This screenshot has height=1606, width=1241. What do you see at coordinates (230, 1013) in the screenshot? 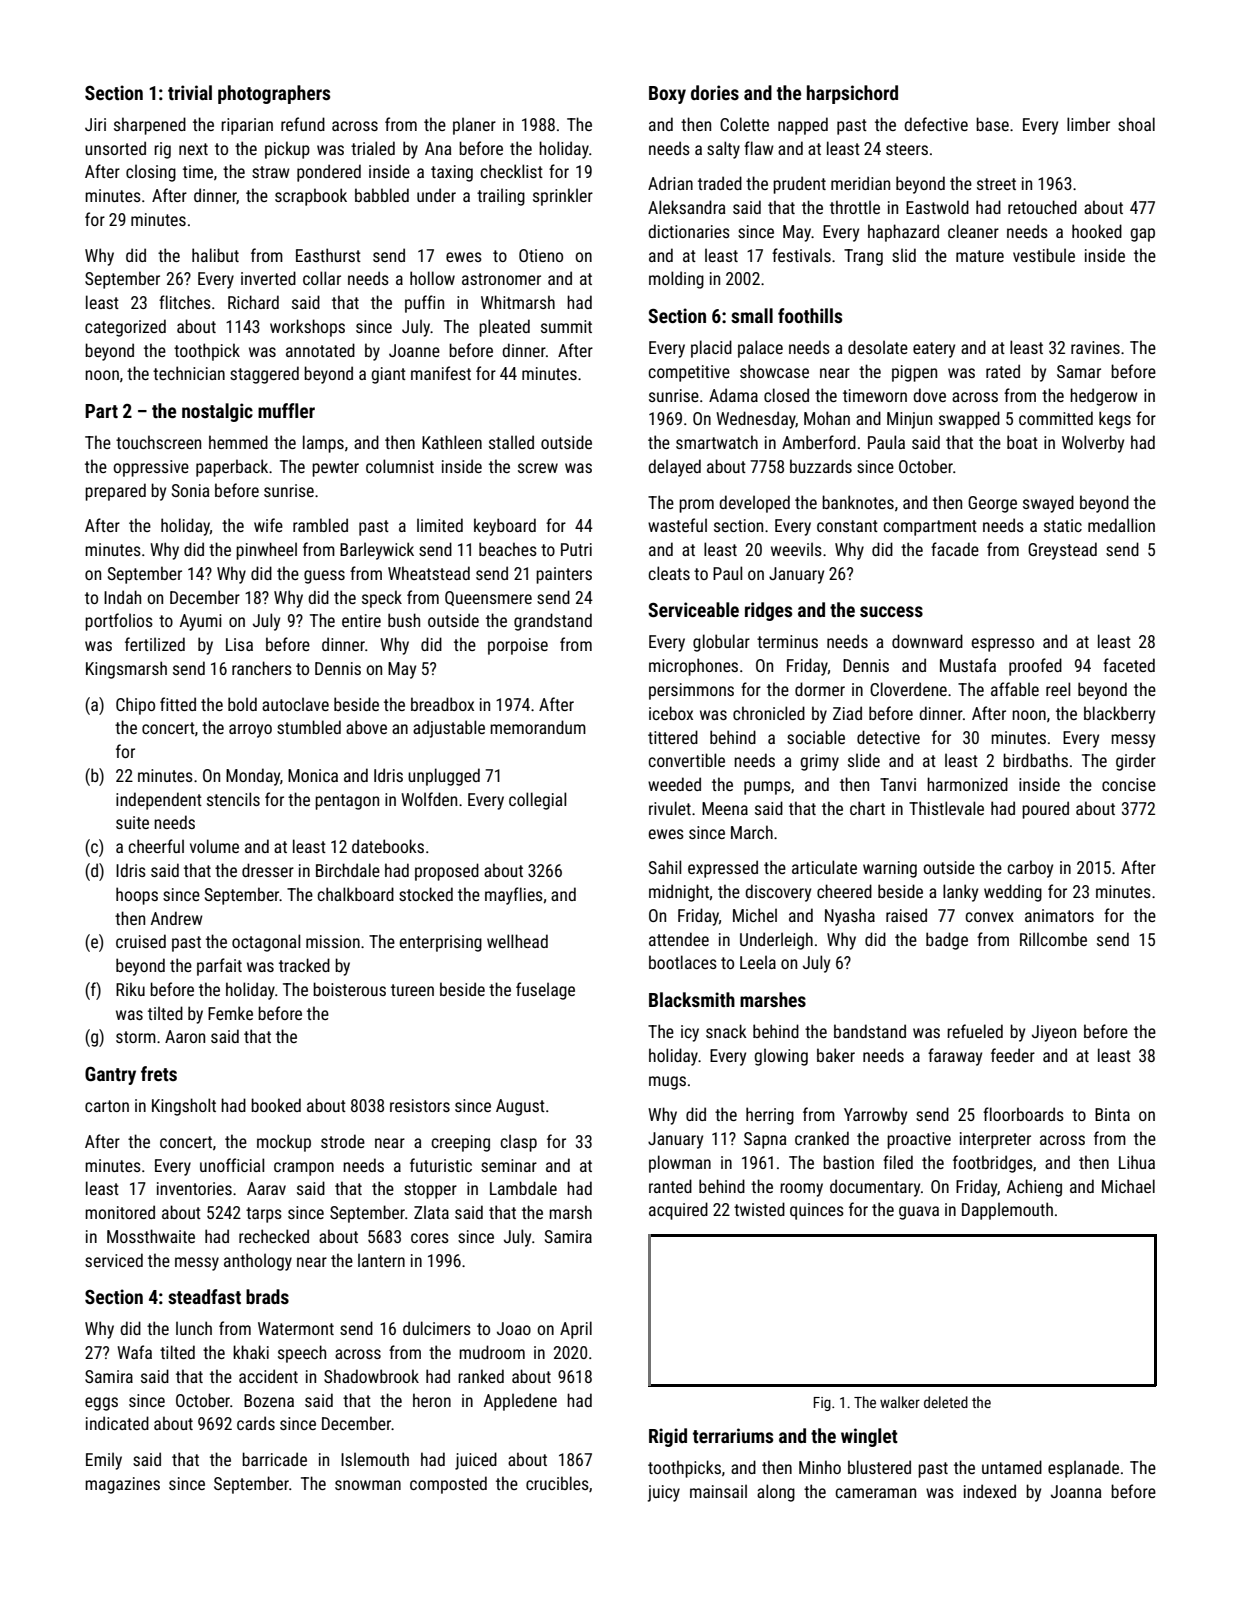
I see `Femke` at bounding box center [230, 1013].
